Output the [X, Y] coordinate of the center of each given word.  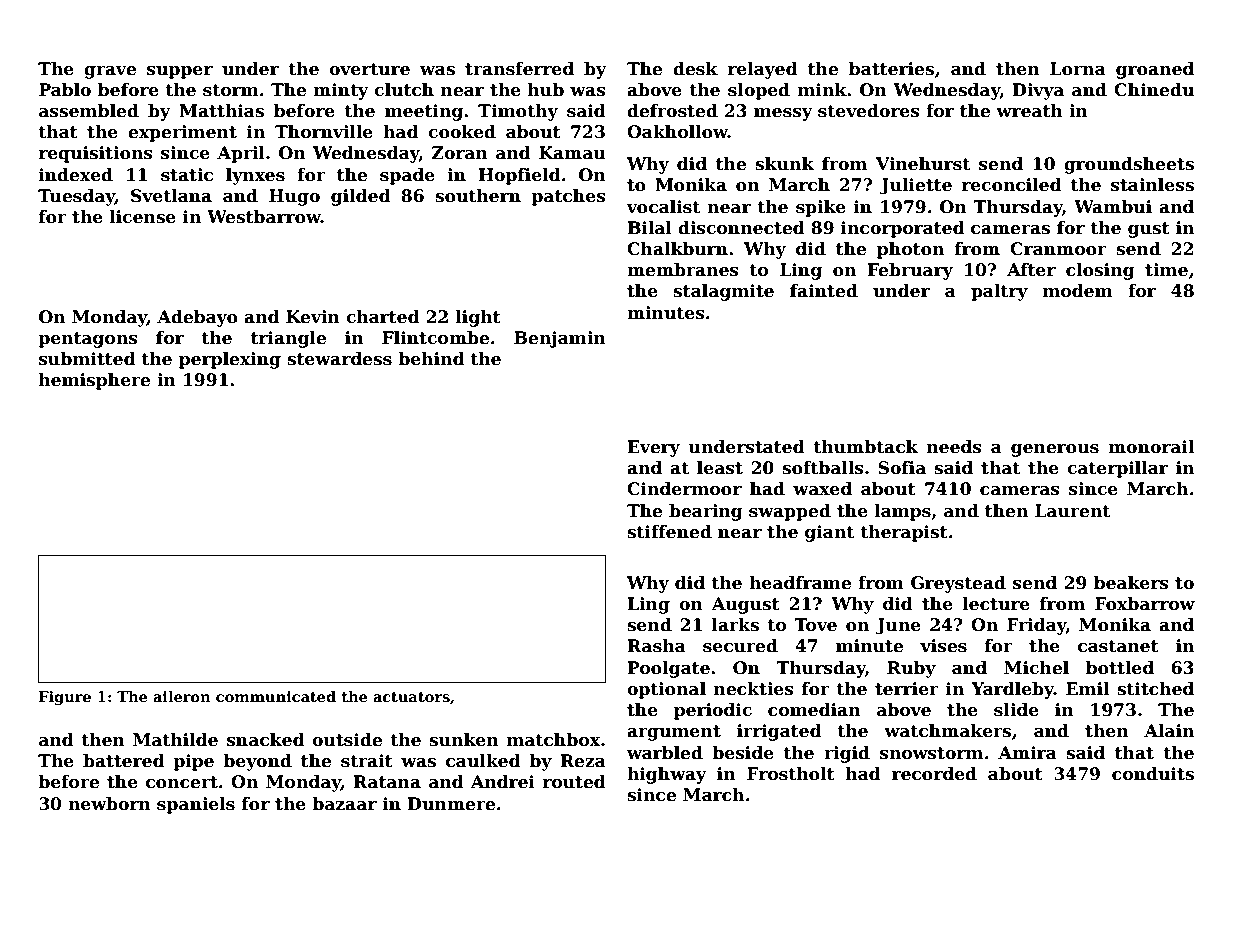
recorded [934, 774]
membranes [683, 270]
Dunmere [451, 804]
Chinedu [1154, 90]
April [241, 154]
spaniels [196, 805]
